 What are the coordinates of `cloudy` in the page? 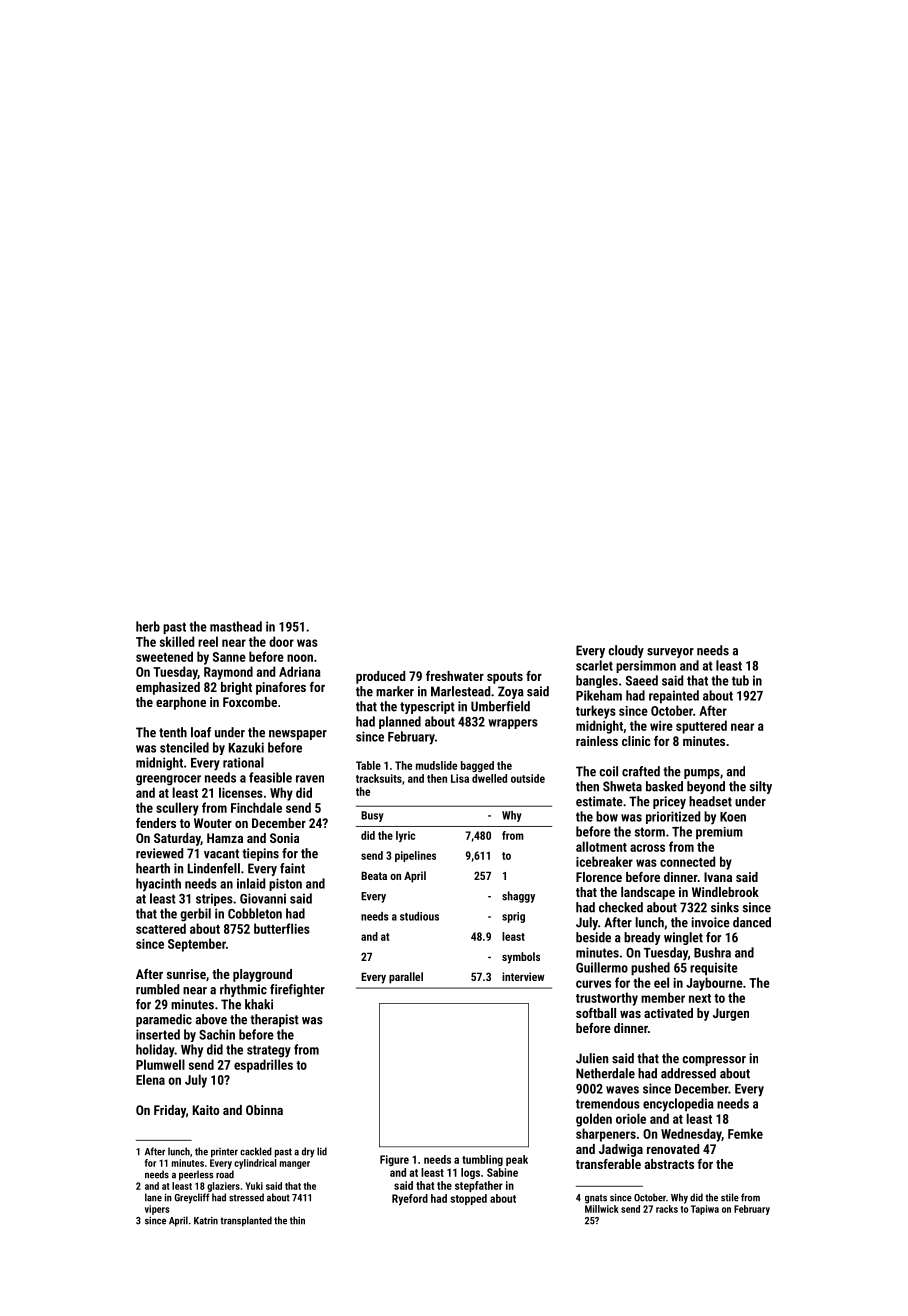 It's located at (626, 651).
